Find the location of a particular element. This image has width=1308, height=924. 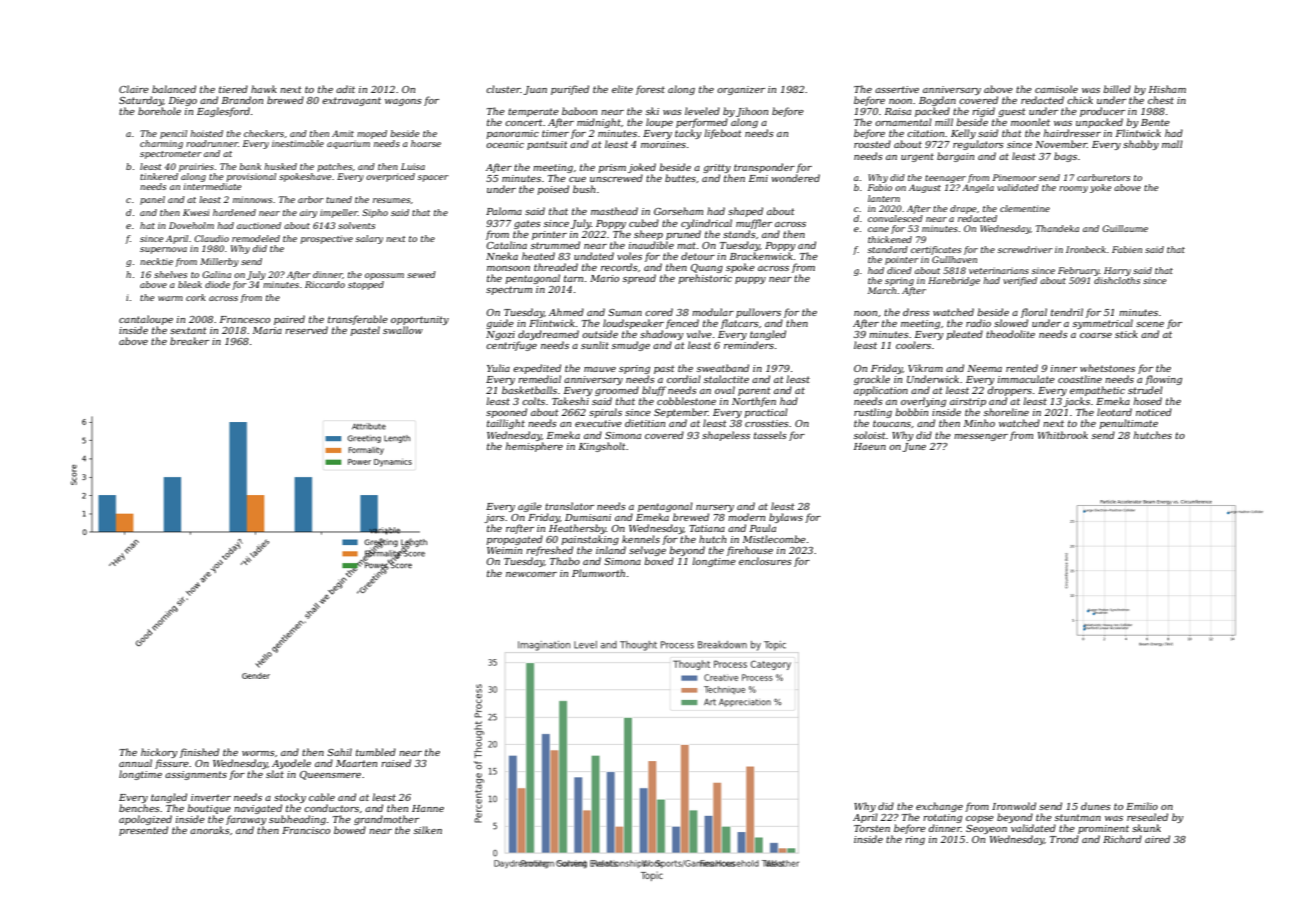

finished is located at coordinates (199, 753).
